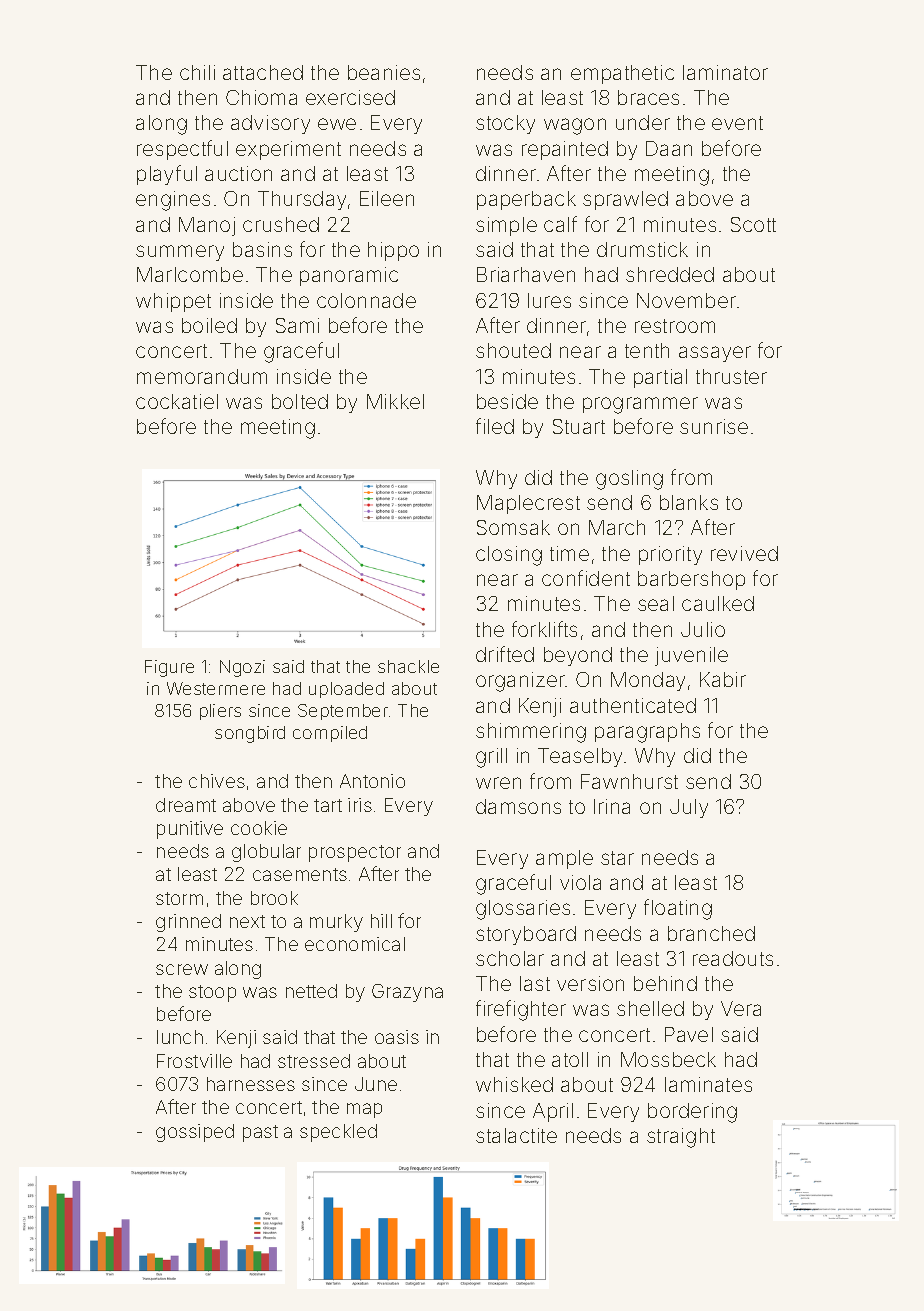 The width and height of the screenshot is (924, 1311). What do you see at coordinates (384, 72) in the screenshot?
I see `beanies` at bounding box center [384, 72].
